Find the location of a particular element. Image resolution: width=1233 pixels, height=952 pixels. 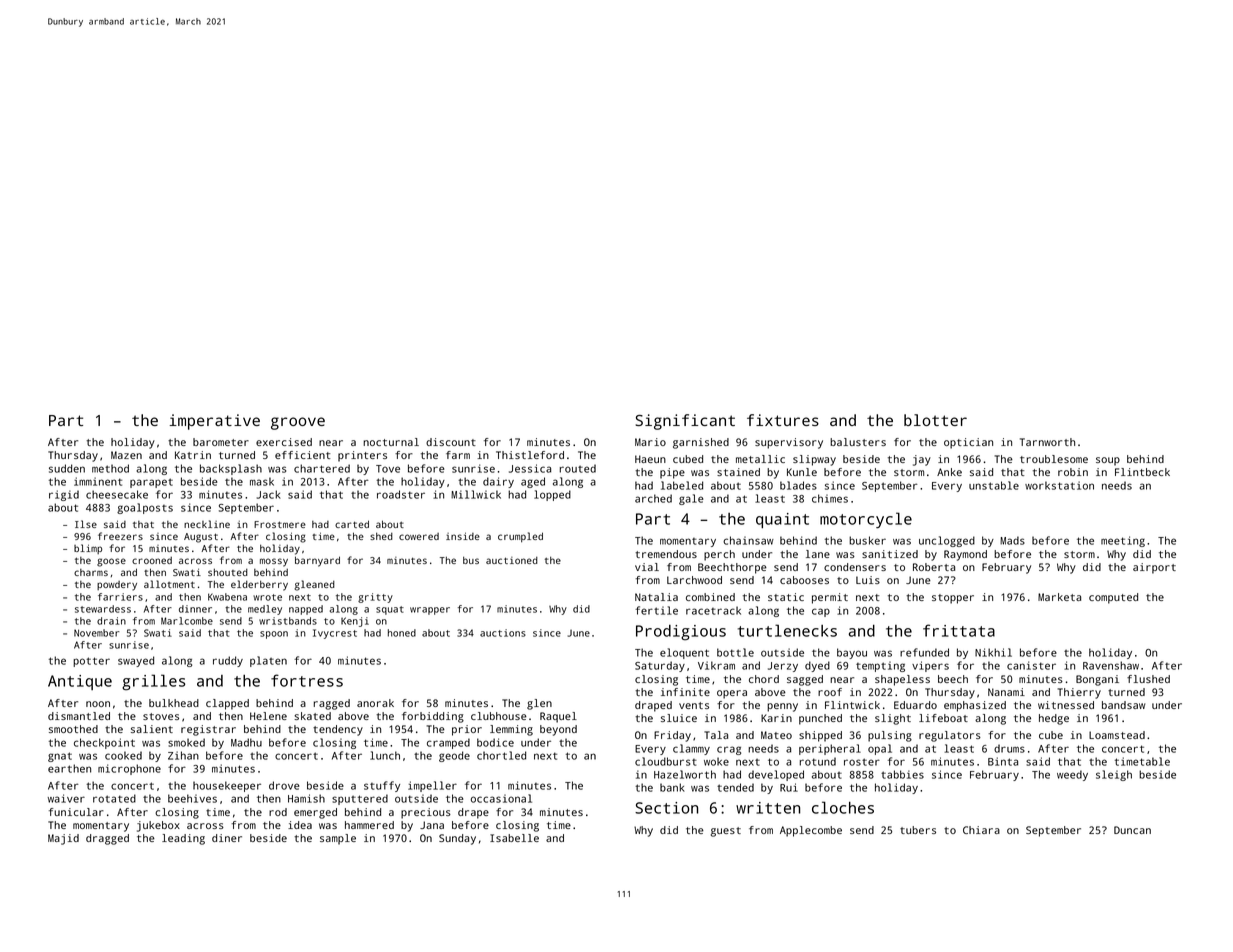

Haeun is located at coordinates (650, 459).
